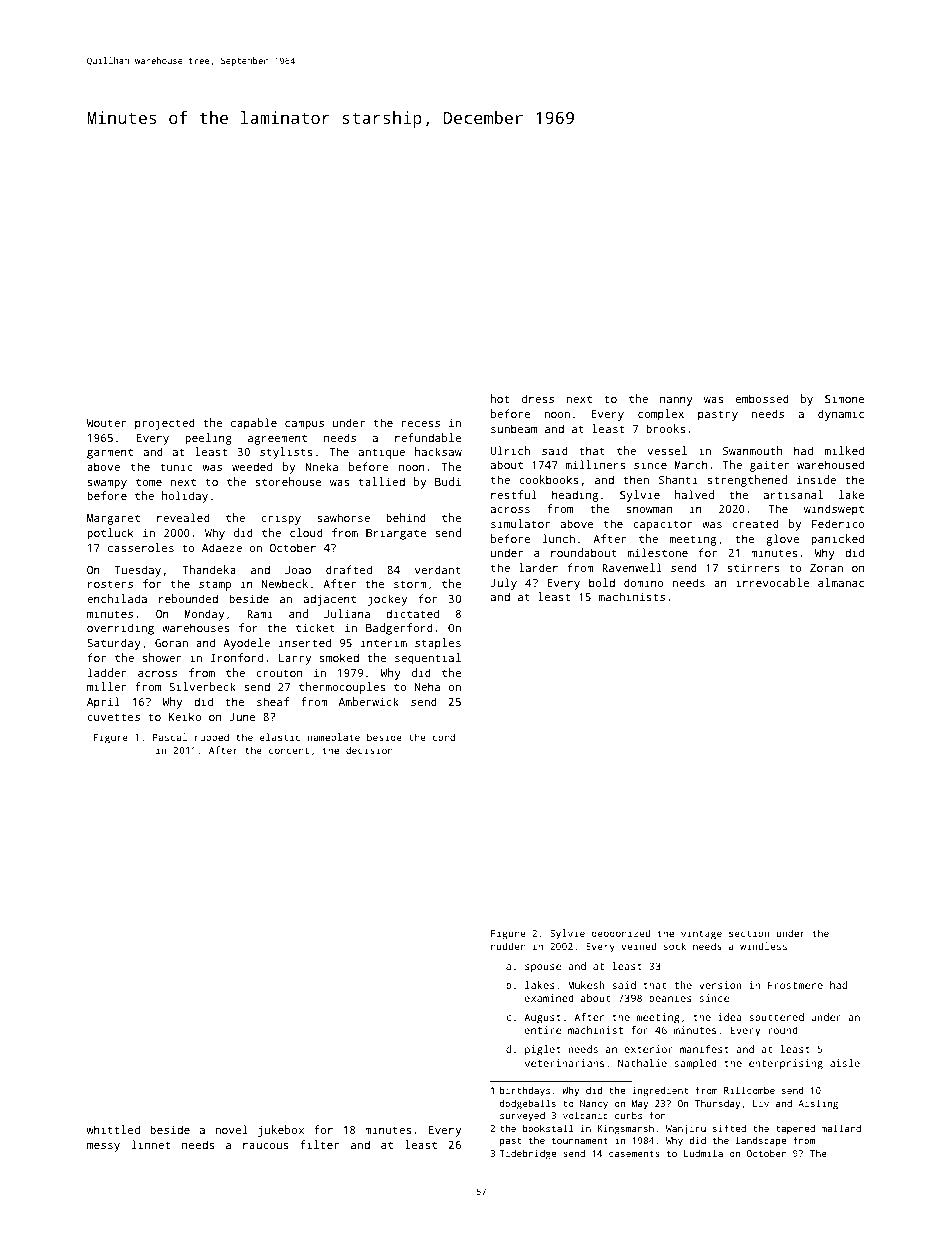  What do you see at coordinates (103, 1147) in the screenshot?
I see `messy` at bounding box center [103, 1147].
